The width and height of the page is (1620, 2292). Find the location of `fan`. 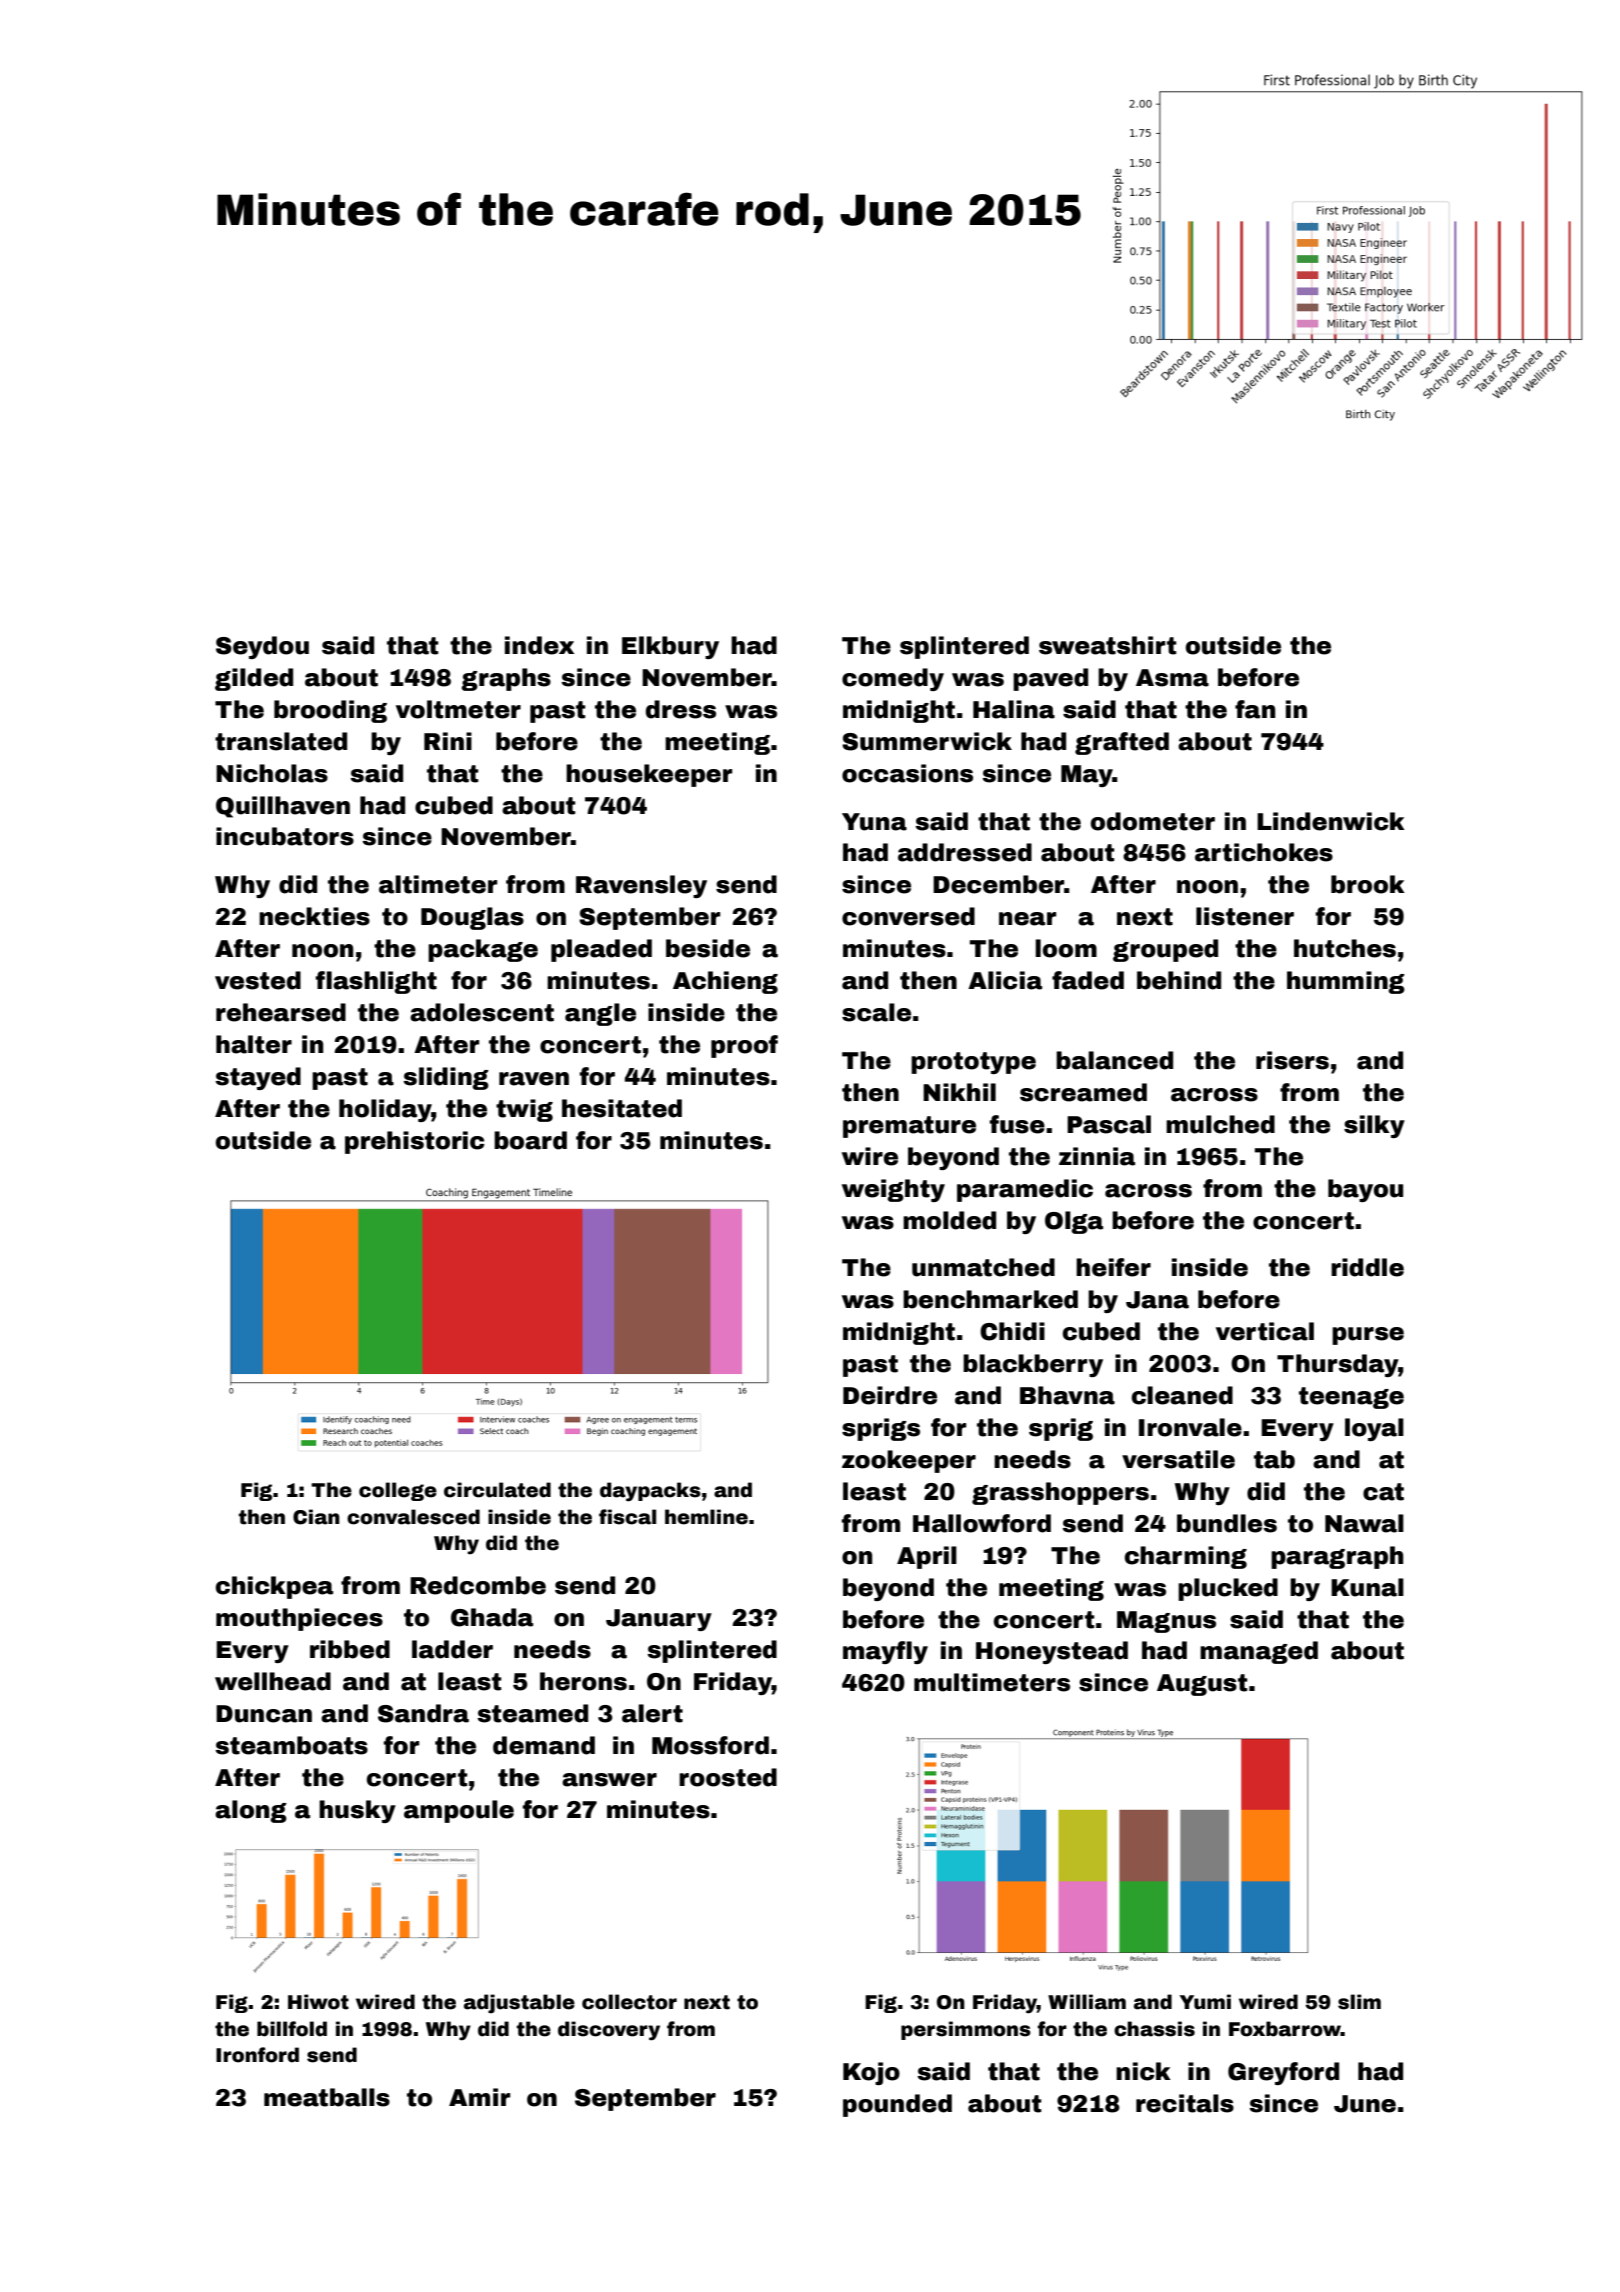

fan is located at coordinates (1255, 709).
